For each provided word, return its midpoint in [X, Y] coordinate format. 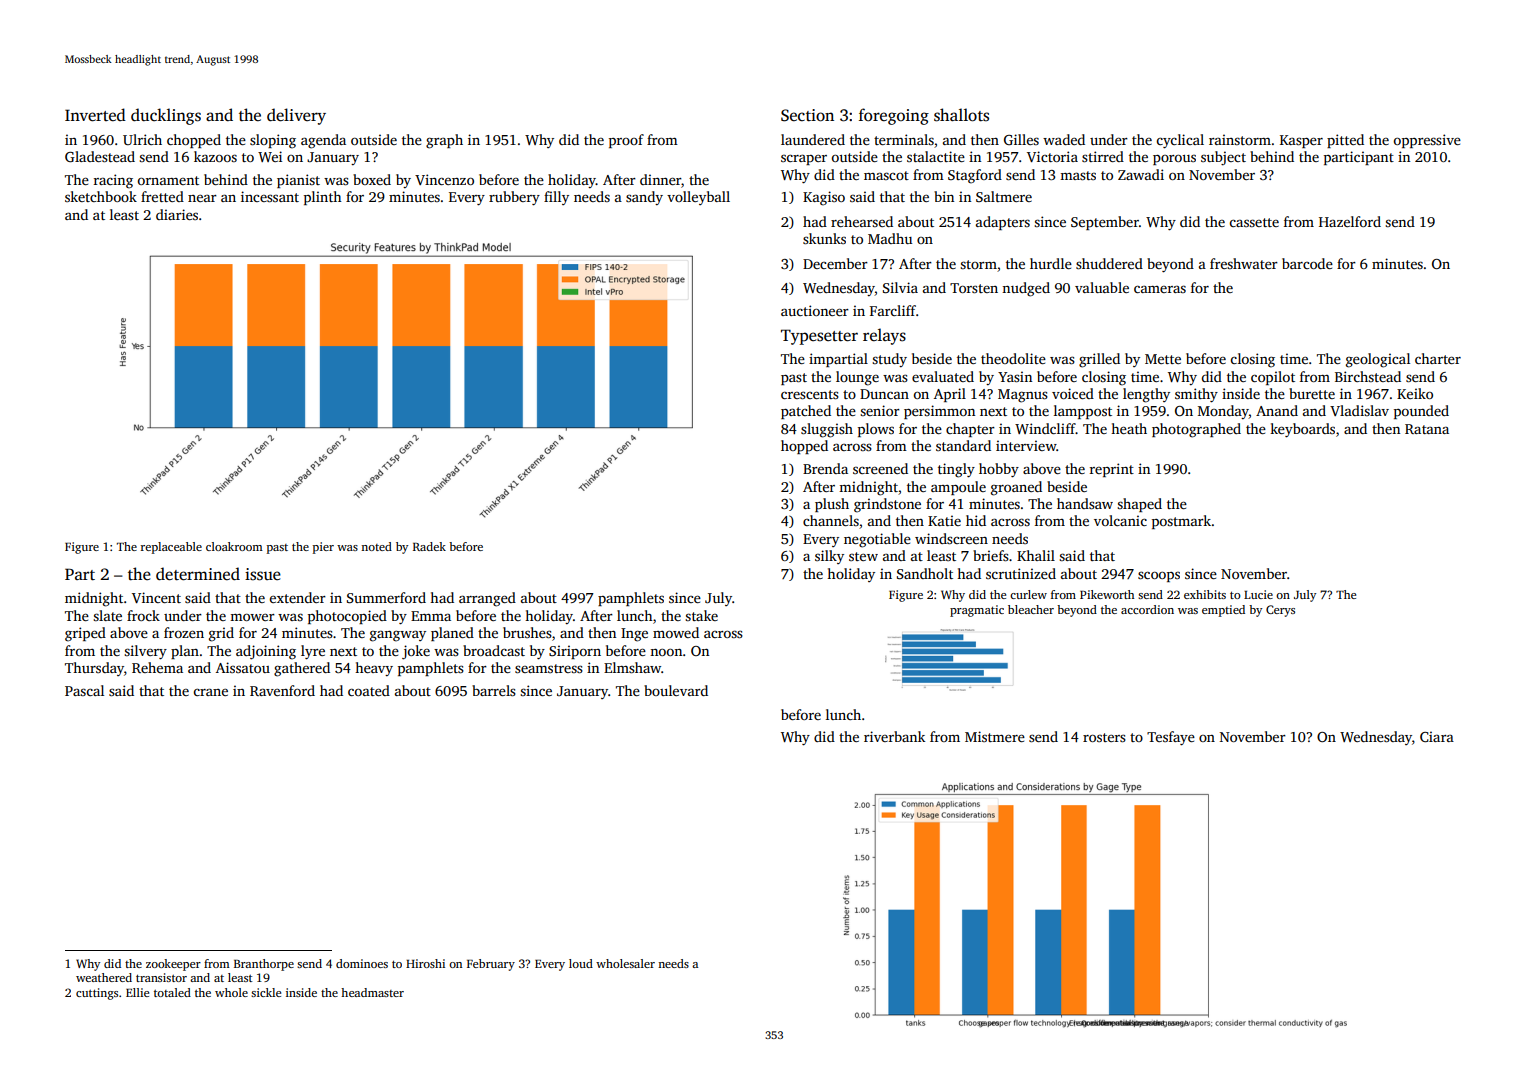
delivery [296, 116]
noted [376, 546]
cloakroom [234, 546]
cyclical [1180, 141]
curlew [1028, 594]
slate [107, 615]
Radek [429, 546]
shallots [961, 115]
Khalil [1036, 555]
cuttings [97, 994]
